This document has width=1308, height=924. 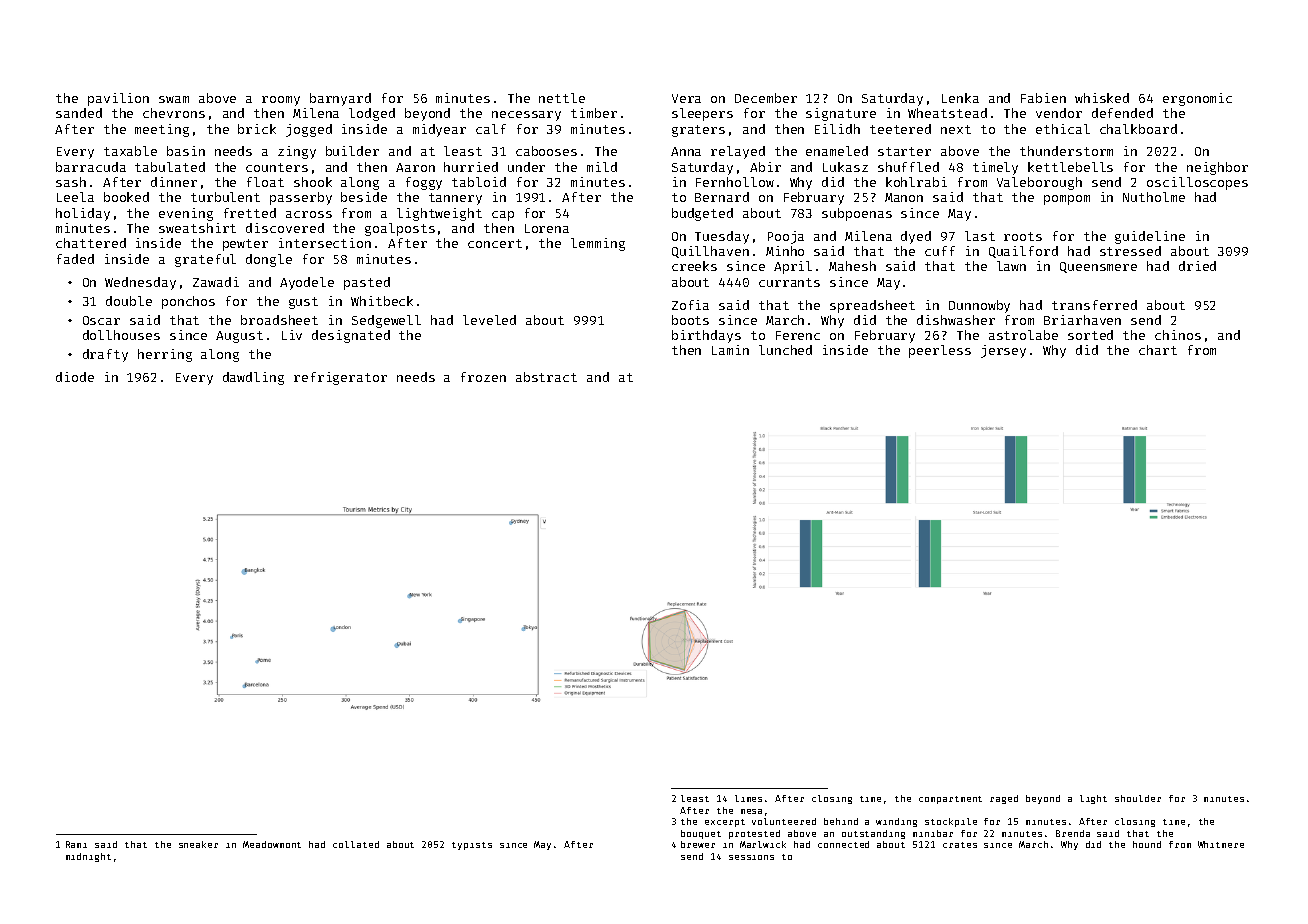 I want to click on Lenka, so click(x=960, y=98).
